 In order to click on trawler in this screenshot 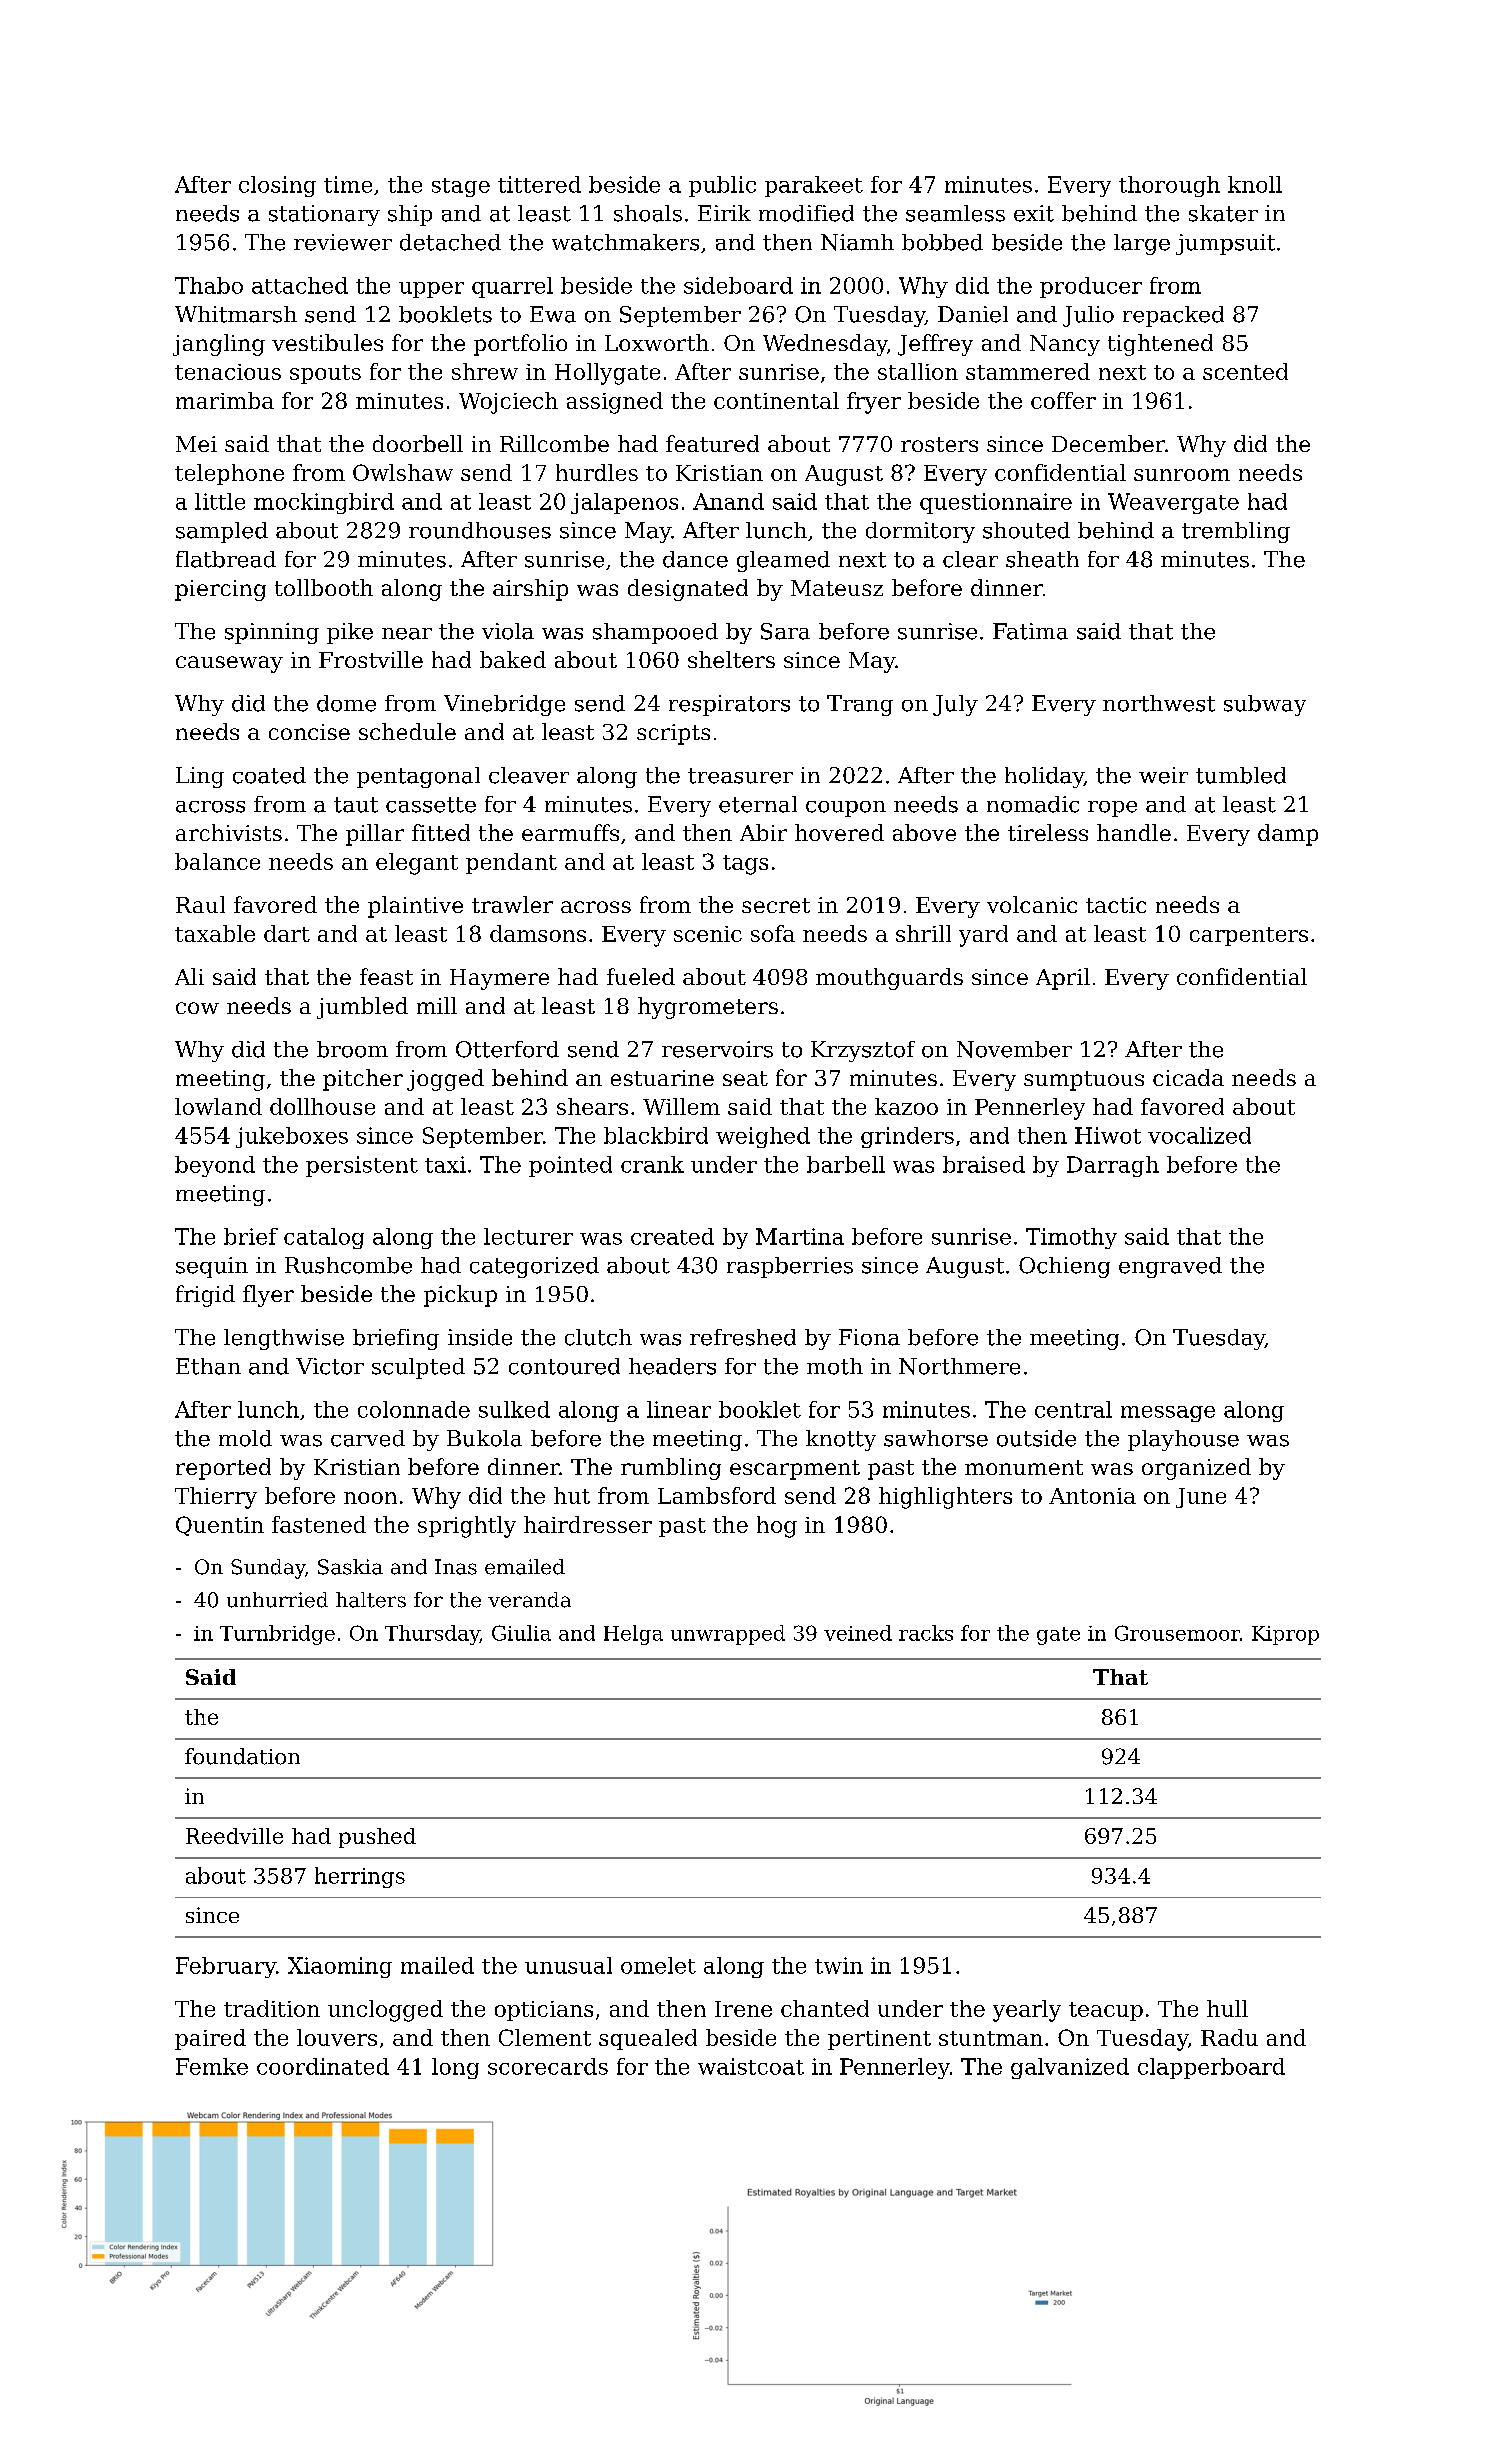, I will do `click(512, 904)`.
